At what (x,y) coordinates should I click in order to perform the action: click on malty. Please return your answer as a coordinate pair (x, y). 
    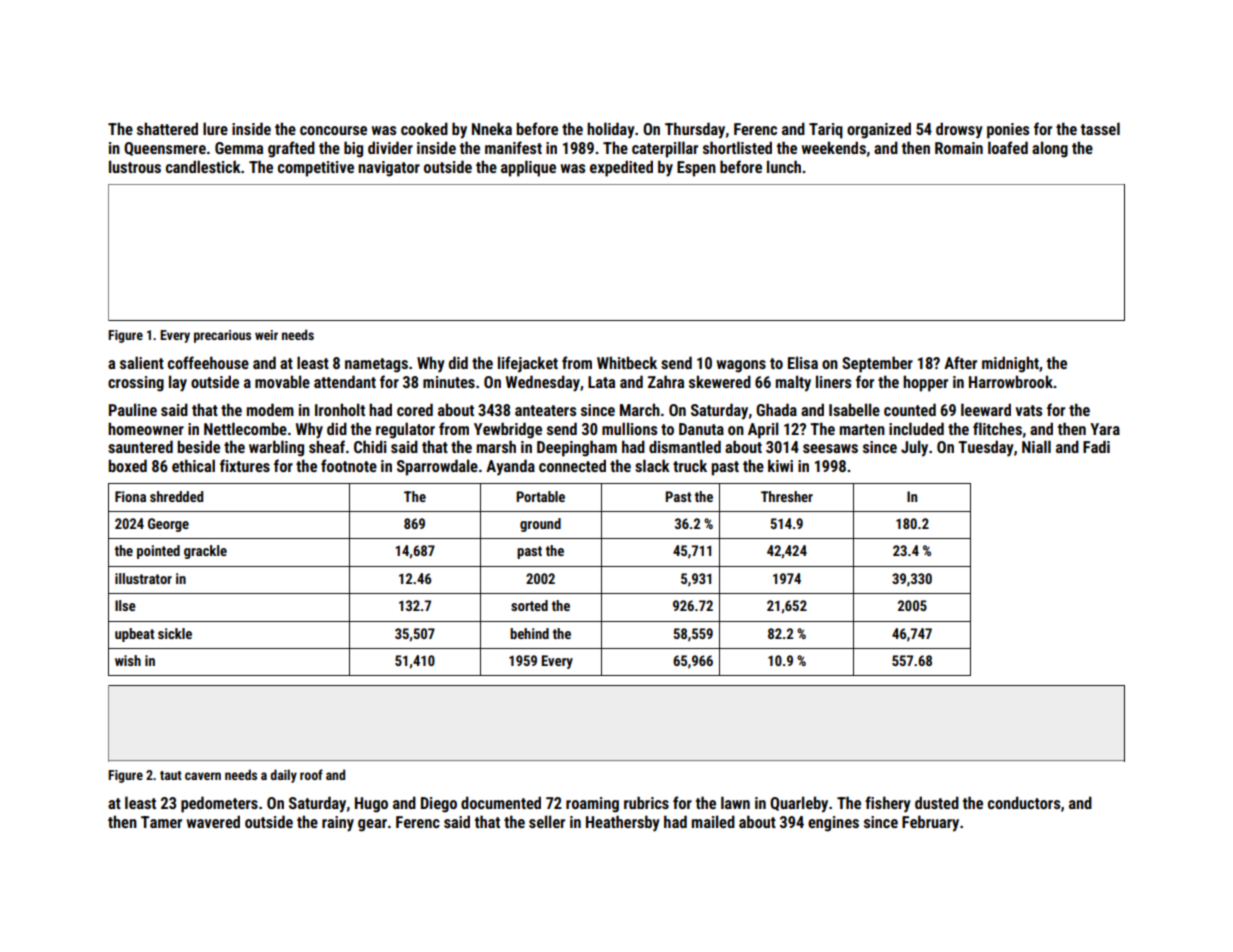
    Looking at the image, I should click on (793, 383).
